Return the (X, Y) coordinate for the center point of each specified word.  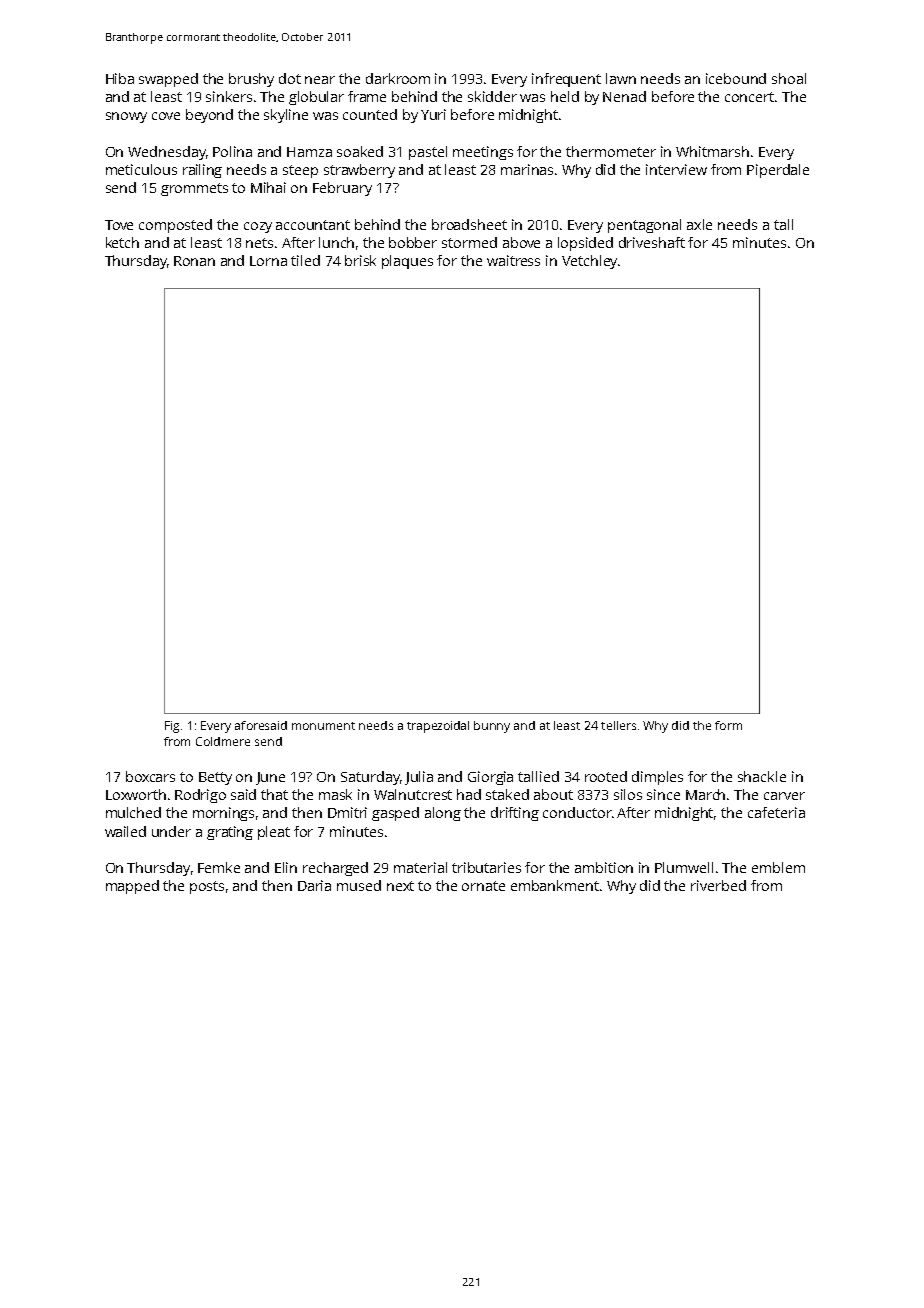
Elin (286, 867)
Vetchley (589, 262)
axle (699, 224)
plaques (407, 262)
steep (300, 171)
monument (323, 726)
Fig (172, 727)
